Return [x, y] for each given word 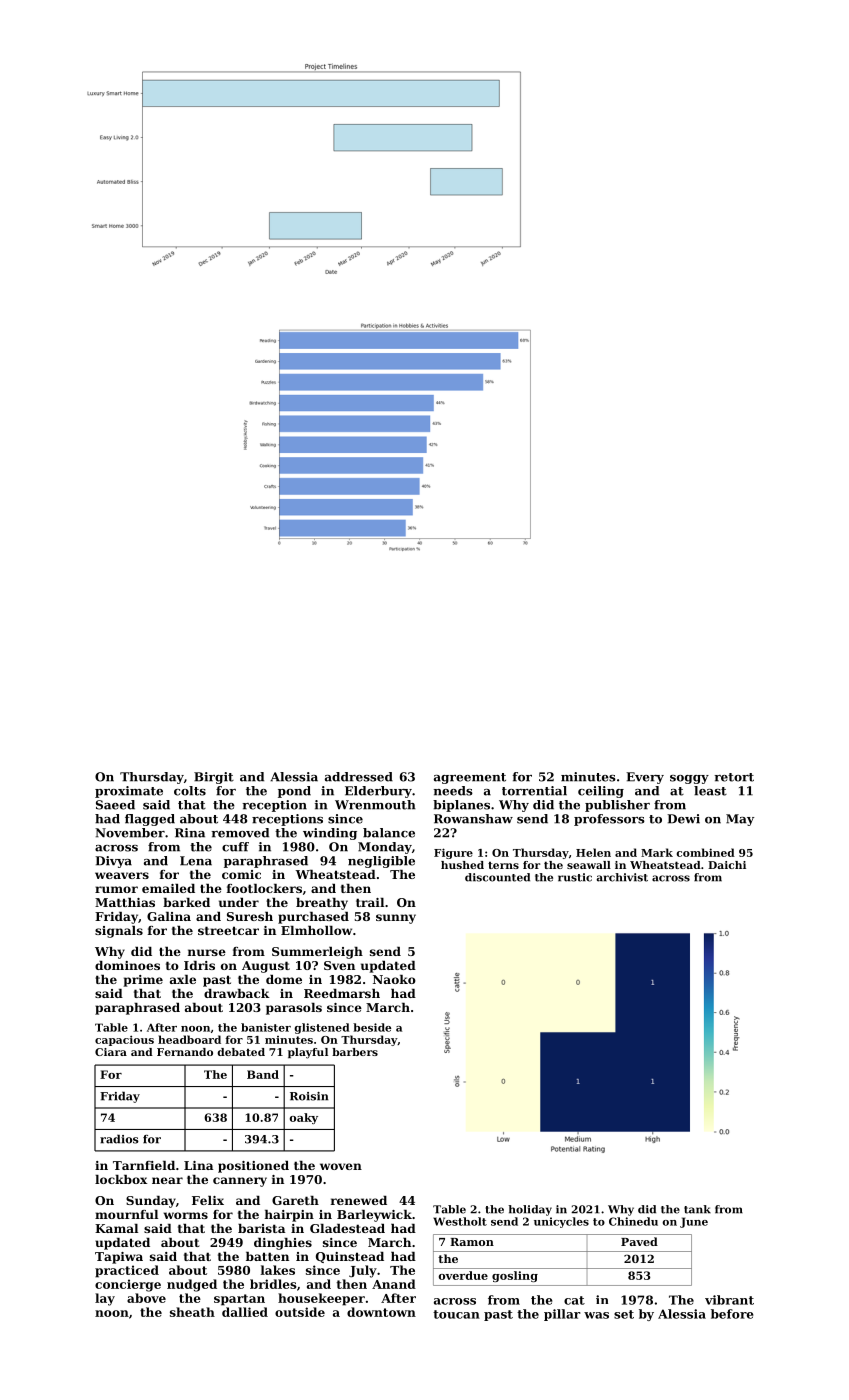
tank [697, 1209]
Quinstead [350, 1257]
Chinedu [633, 1221]
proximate [129, 792]
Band [263, 1074]
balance [389, 833]
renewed [359, 1200]
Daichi [727, 865]
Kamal [116, 1228]
